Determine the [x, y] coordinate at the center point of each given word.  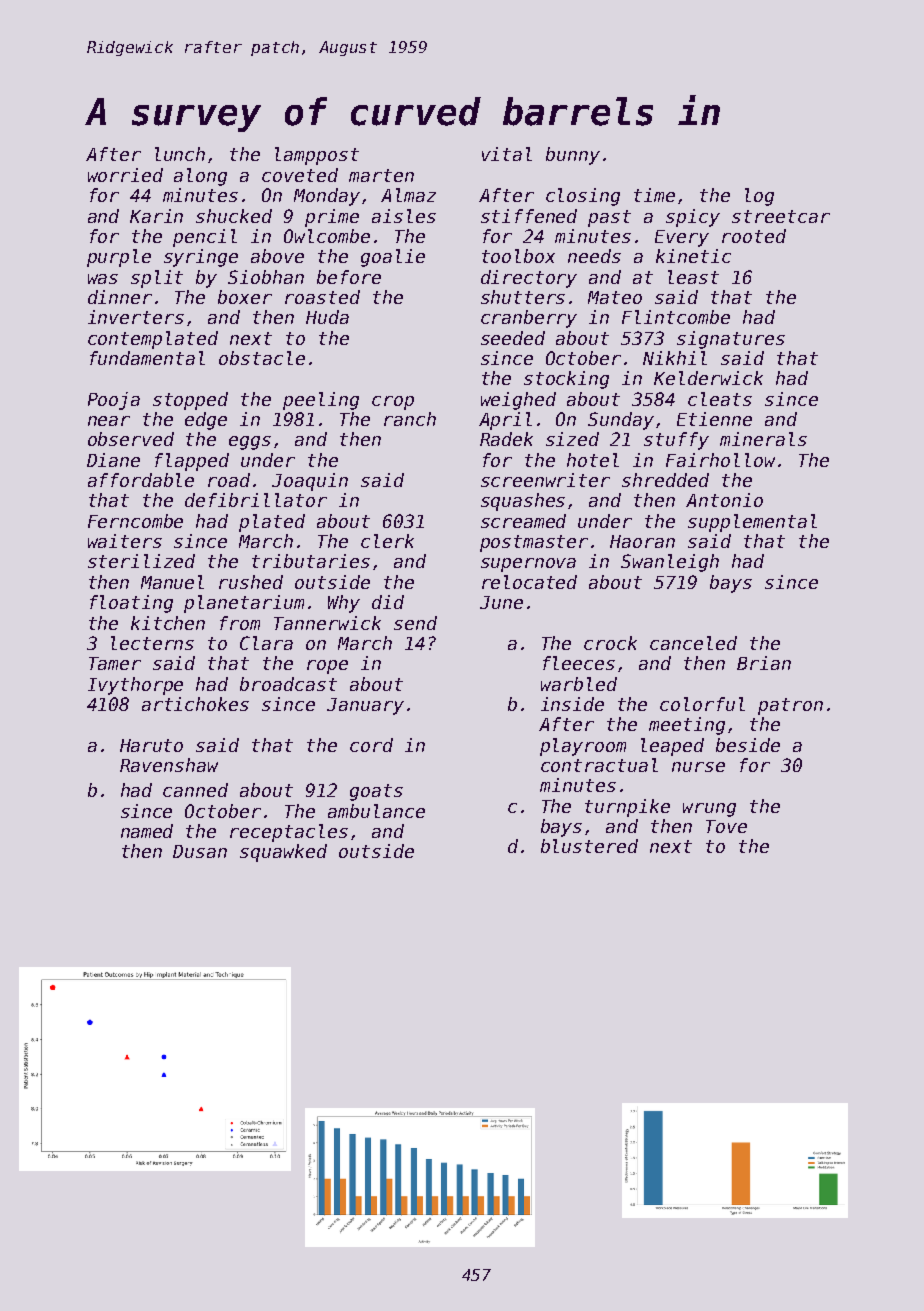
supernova [528, 565]
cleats [720, 399]
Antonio [724, 500]
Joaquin [310, 482]
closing [583, 197]
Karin [156, 216]
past [609, 218]
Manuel [172, 582]
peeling [321, 401]
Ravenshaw [169, 765]
